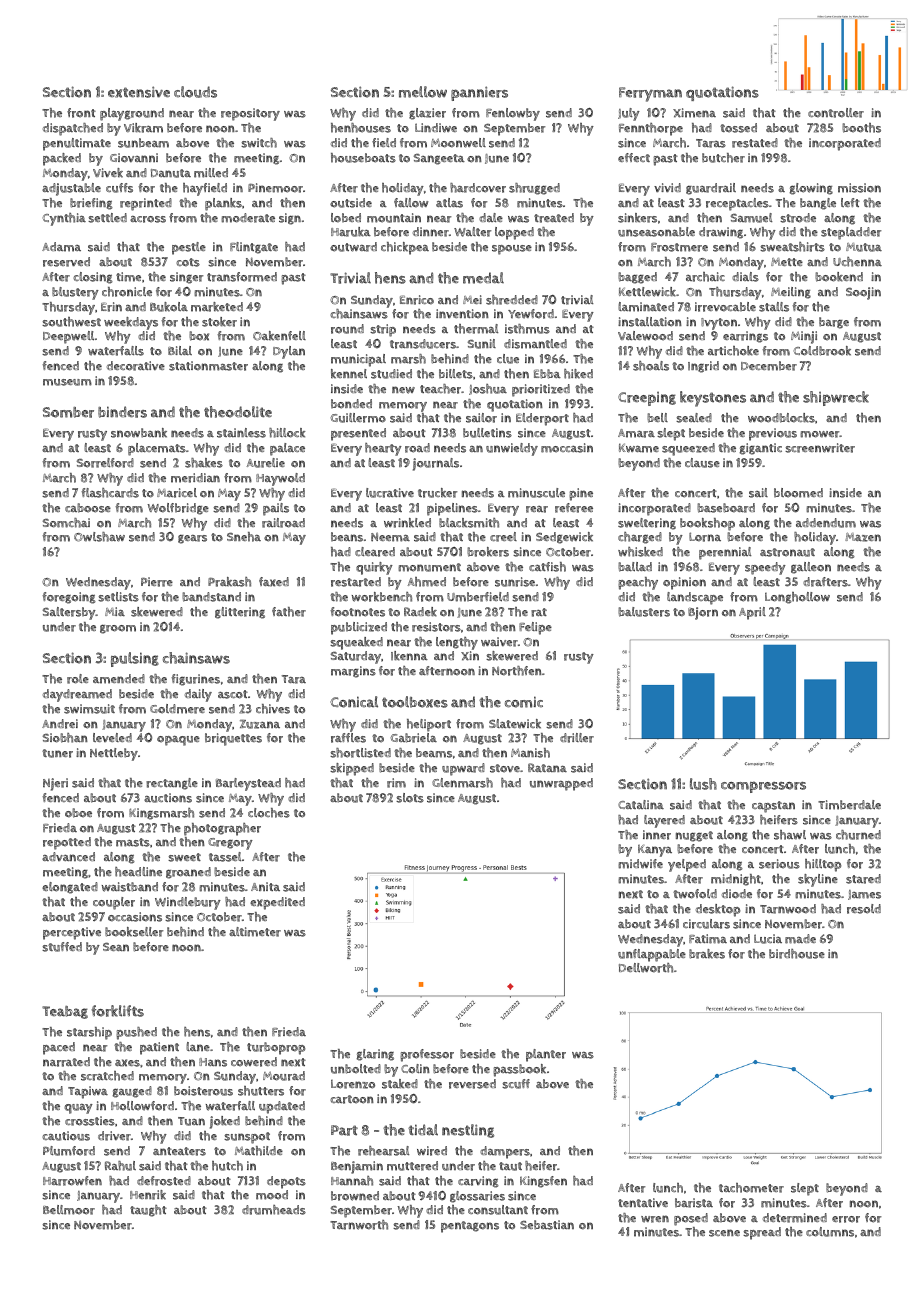 The image size is (924, 1308). I want to click on Walter, so click(472, 232).
